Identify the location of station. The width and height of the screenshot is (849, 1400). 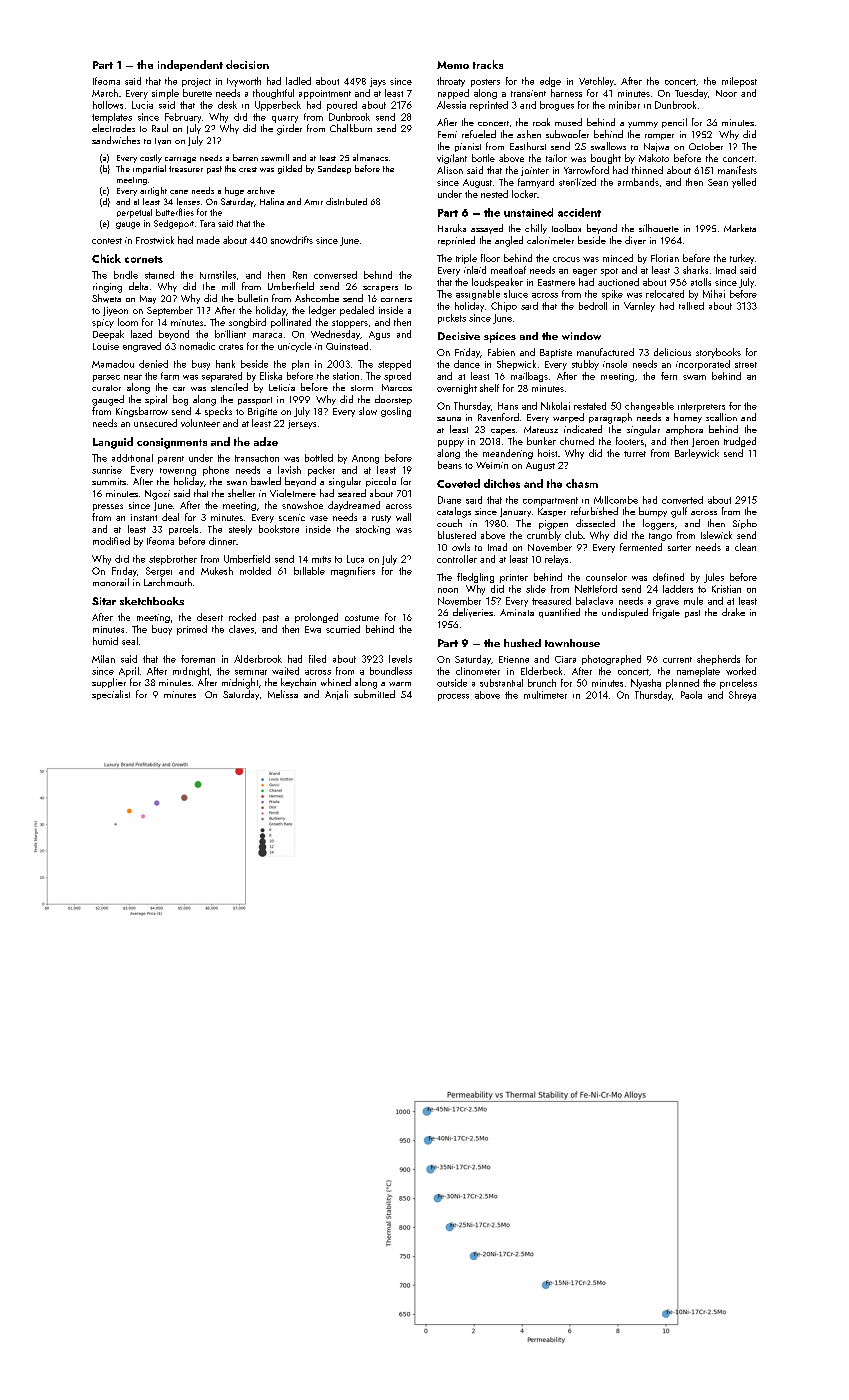
(346, 376).
